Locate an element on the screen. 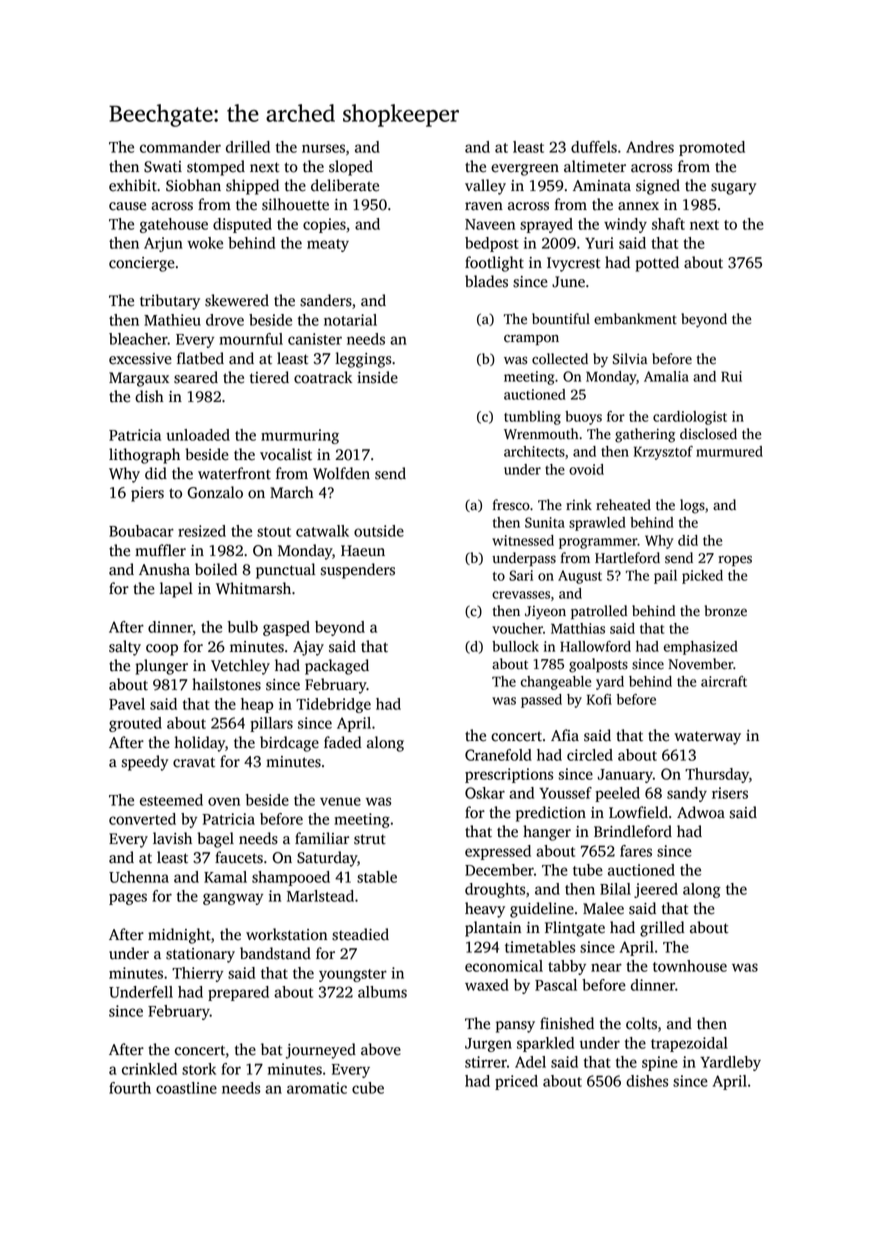  architects is located at coordinates (534, 451).
